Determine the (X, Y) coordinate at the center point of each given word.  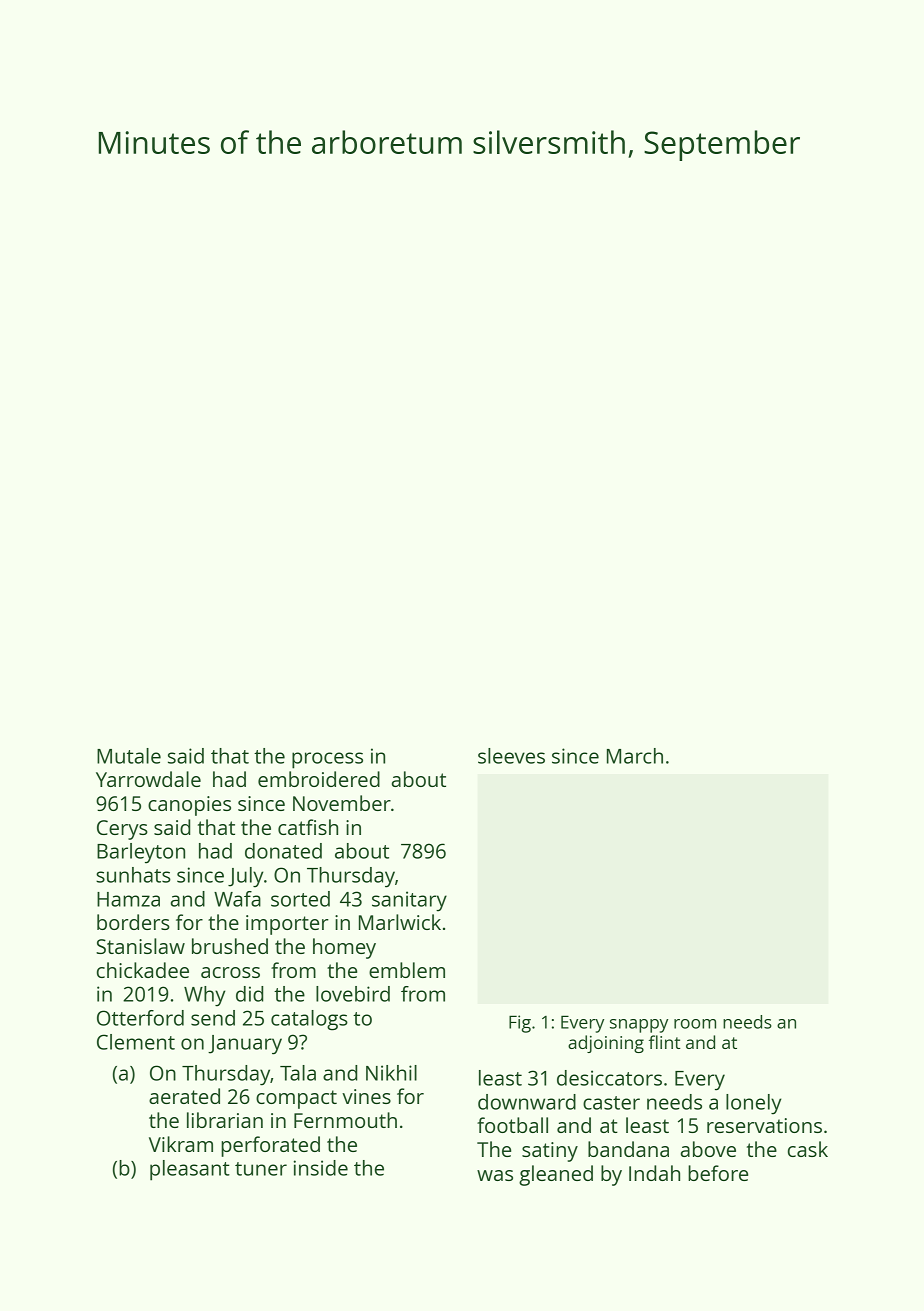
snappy (639, 1026)
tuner (261, 1169)
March (635, 756)
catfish (308, 827)
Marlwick (400, 922)
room (695, 1024)
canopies (189, 806)
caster (611, 1103)
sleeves (511, 756)
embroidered (319, 779)
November (342, 803)
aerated (184, 1096)
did (249, 994)
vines (366, 1096)
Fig (520, 1024)
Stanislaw (140, 946)
